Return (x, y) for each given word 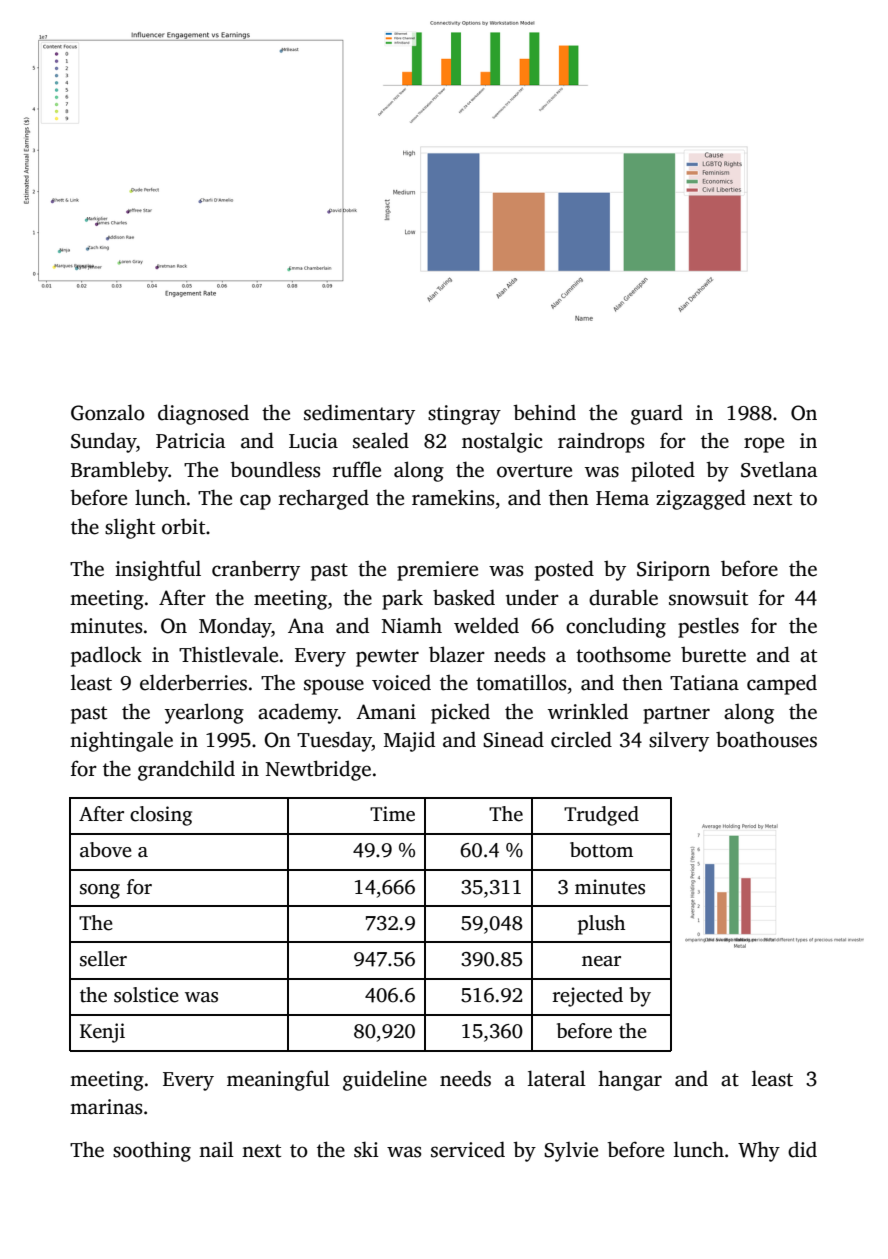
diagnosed (203, 414)
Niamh (412, 625)
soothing (152, 1151)
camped (782, 684)
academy (298, 713)
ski (366, 1149)
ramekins (453, 497)
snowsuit (708, 598)
